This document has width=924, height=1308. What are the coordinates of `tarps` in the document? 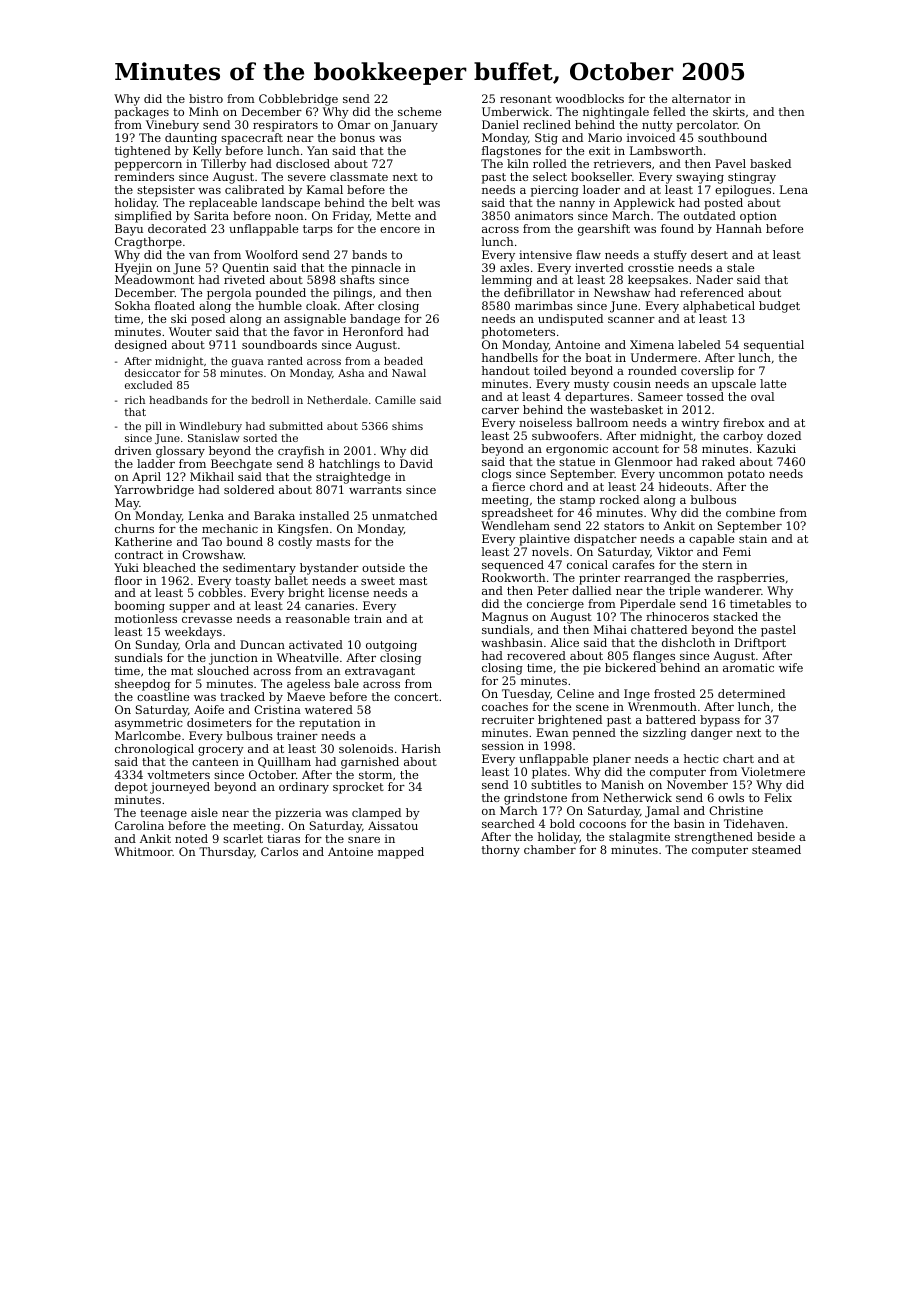 It's located at (318, 230).
